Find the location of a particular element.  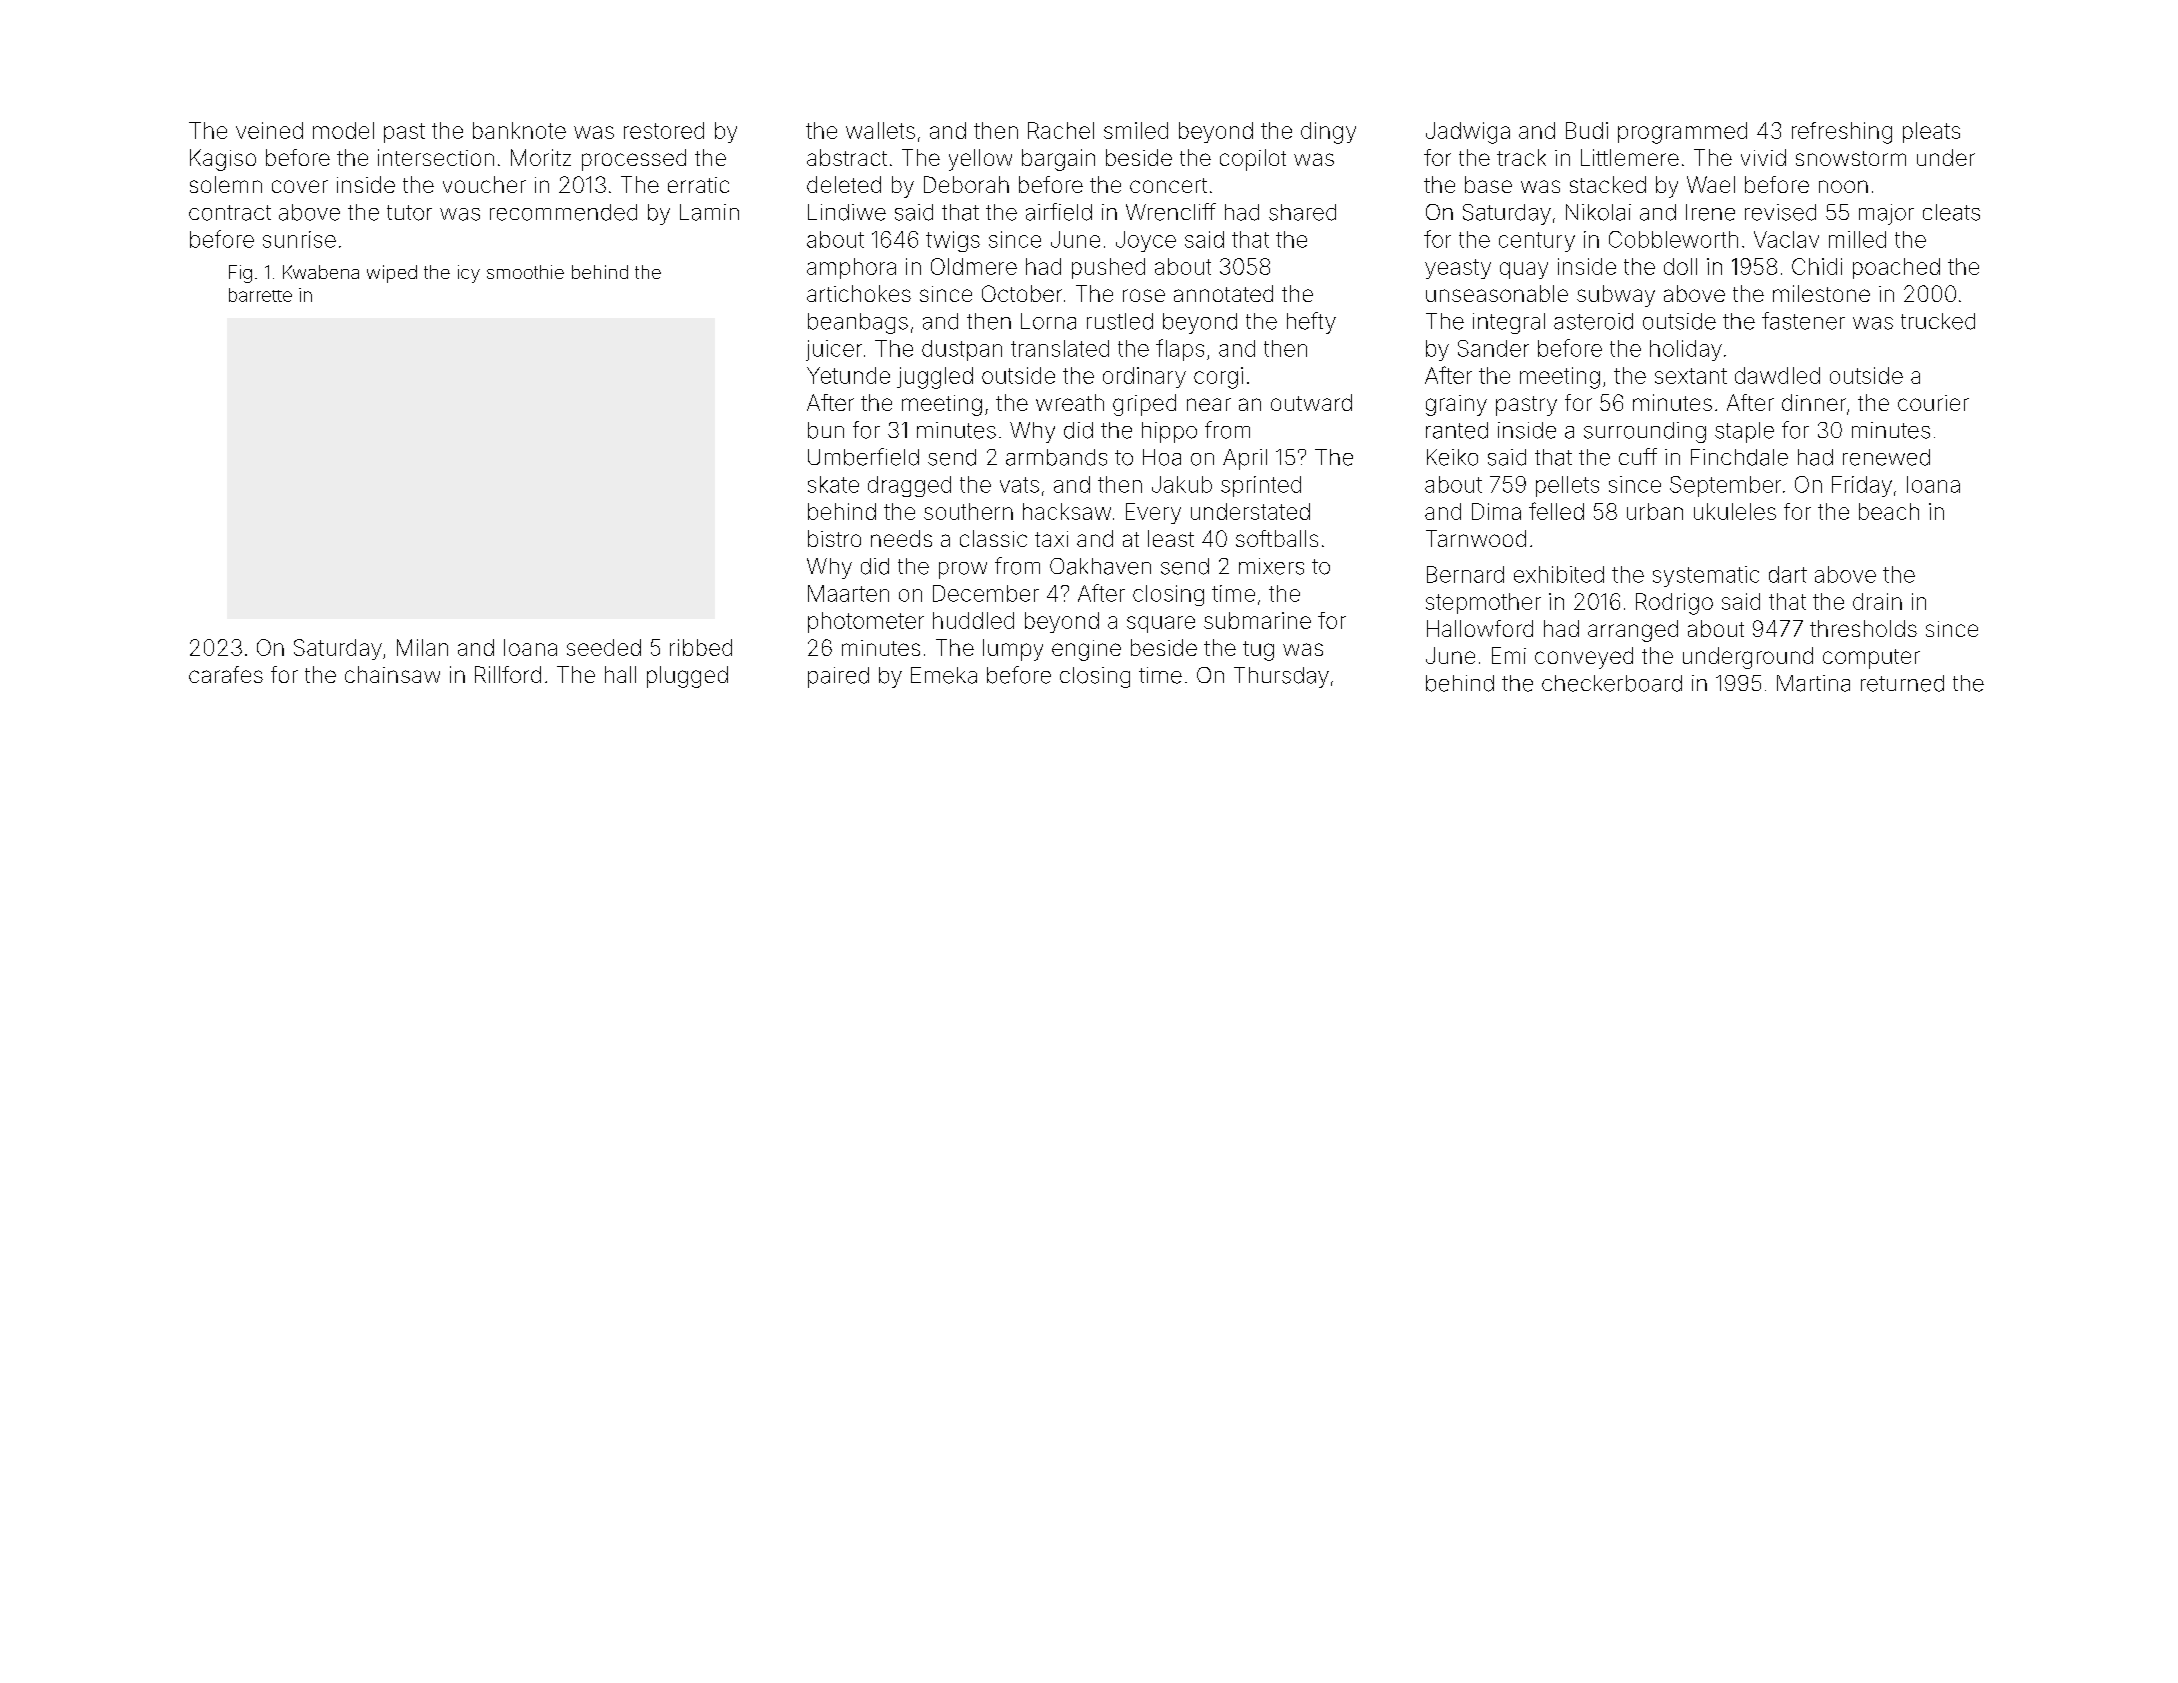

Friday is located at coordinates (1862, 486).
